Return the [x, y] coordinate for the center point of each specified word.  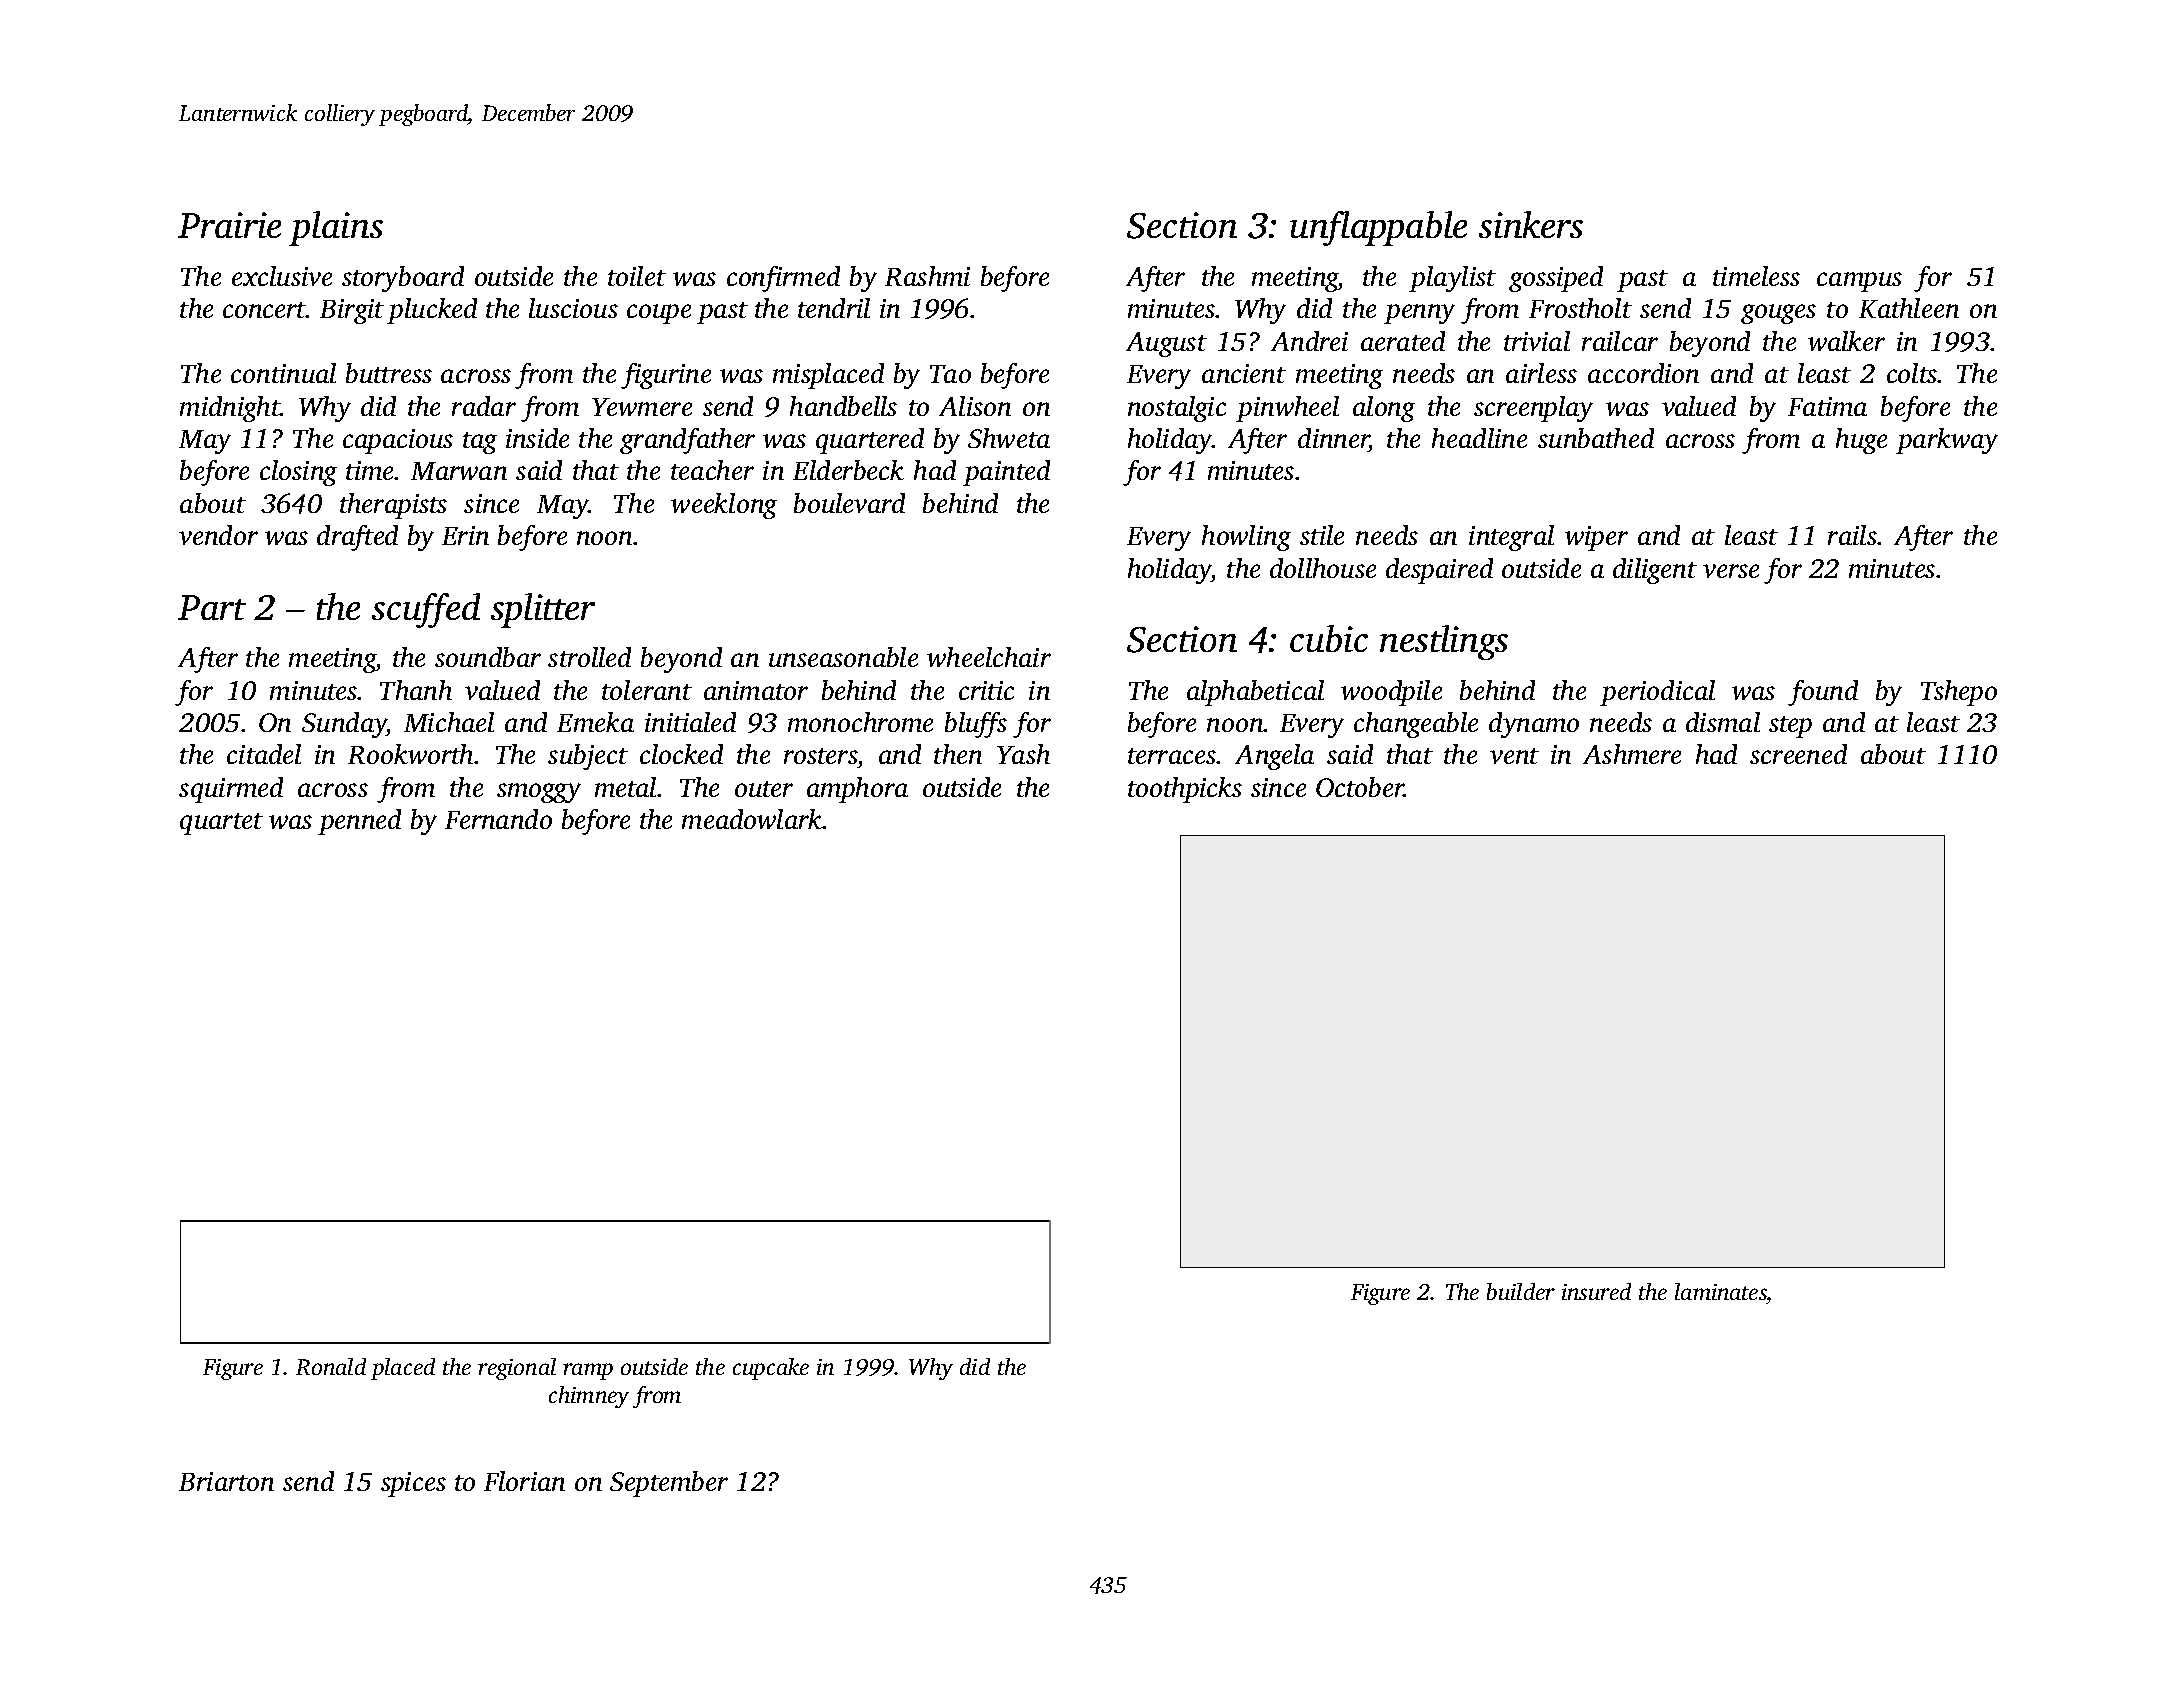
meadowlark [752, 819]
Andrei [1309, 341]
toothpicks [1185, 790]
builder [1521, 1291]
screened [1798, 754]
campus [1859, 282]
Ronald [331, 1366]
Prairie [229, 225]
